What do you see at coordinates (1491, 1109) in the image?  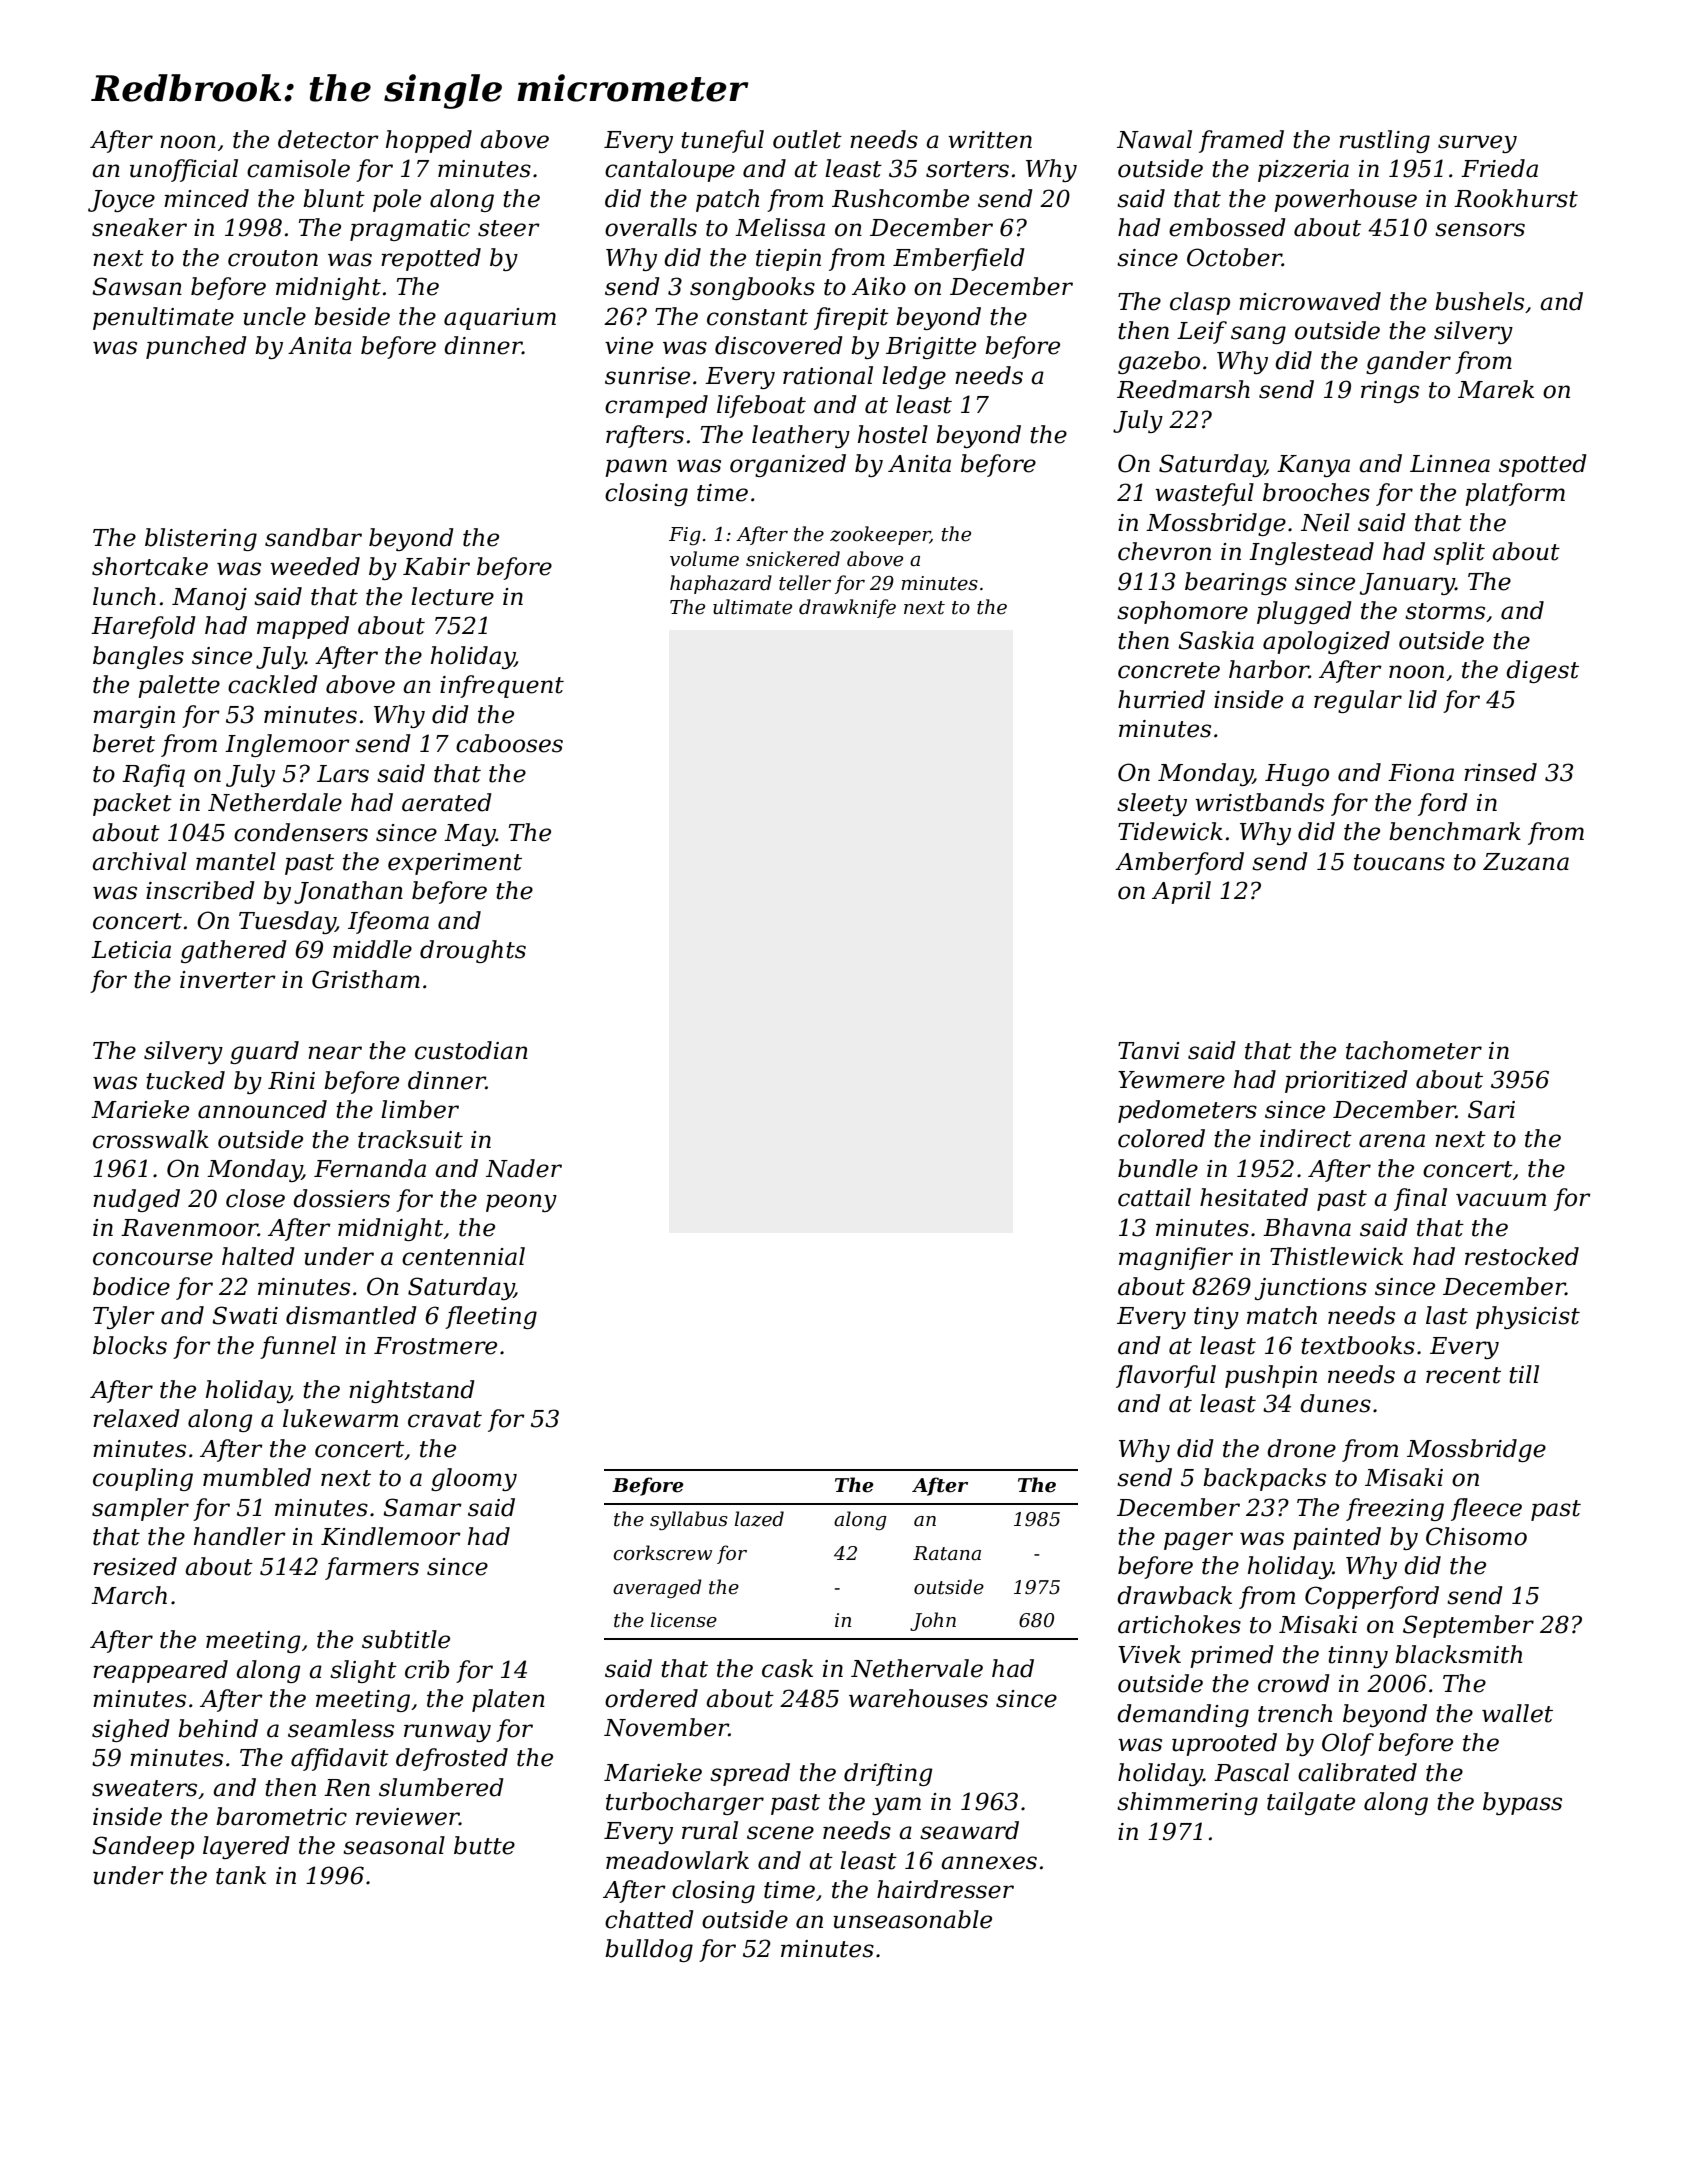 I see `Sari` at bounding box center [1491, 1109].
